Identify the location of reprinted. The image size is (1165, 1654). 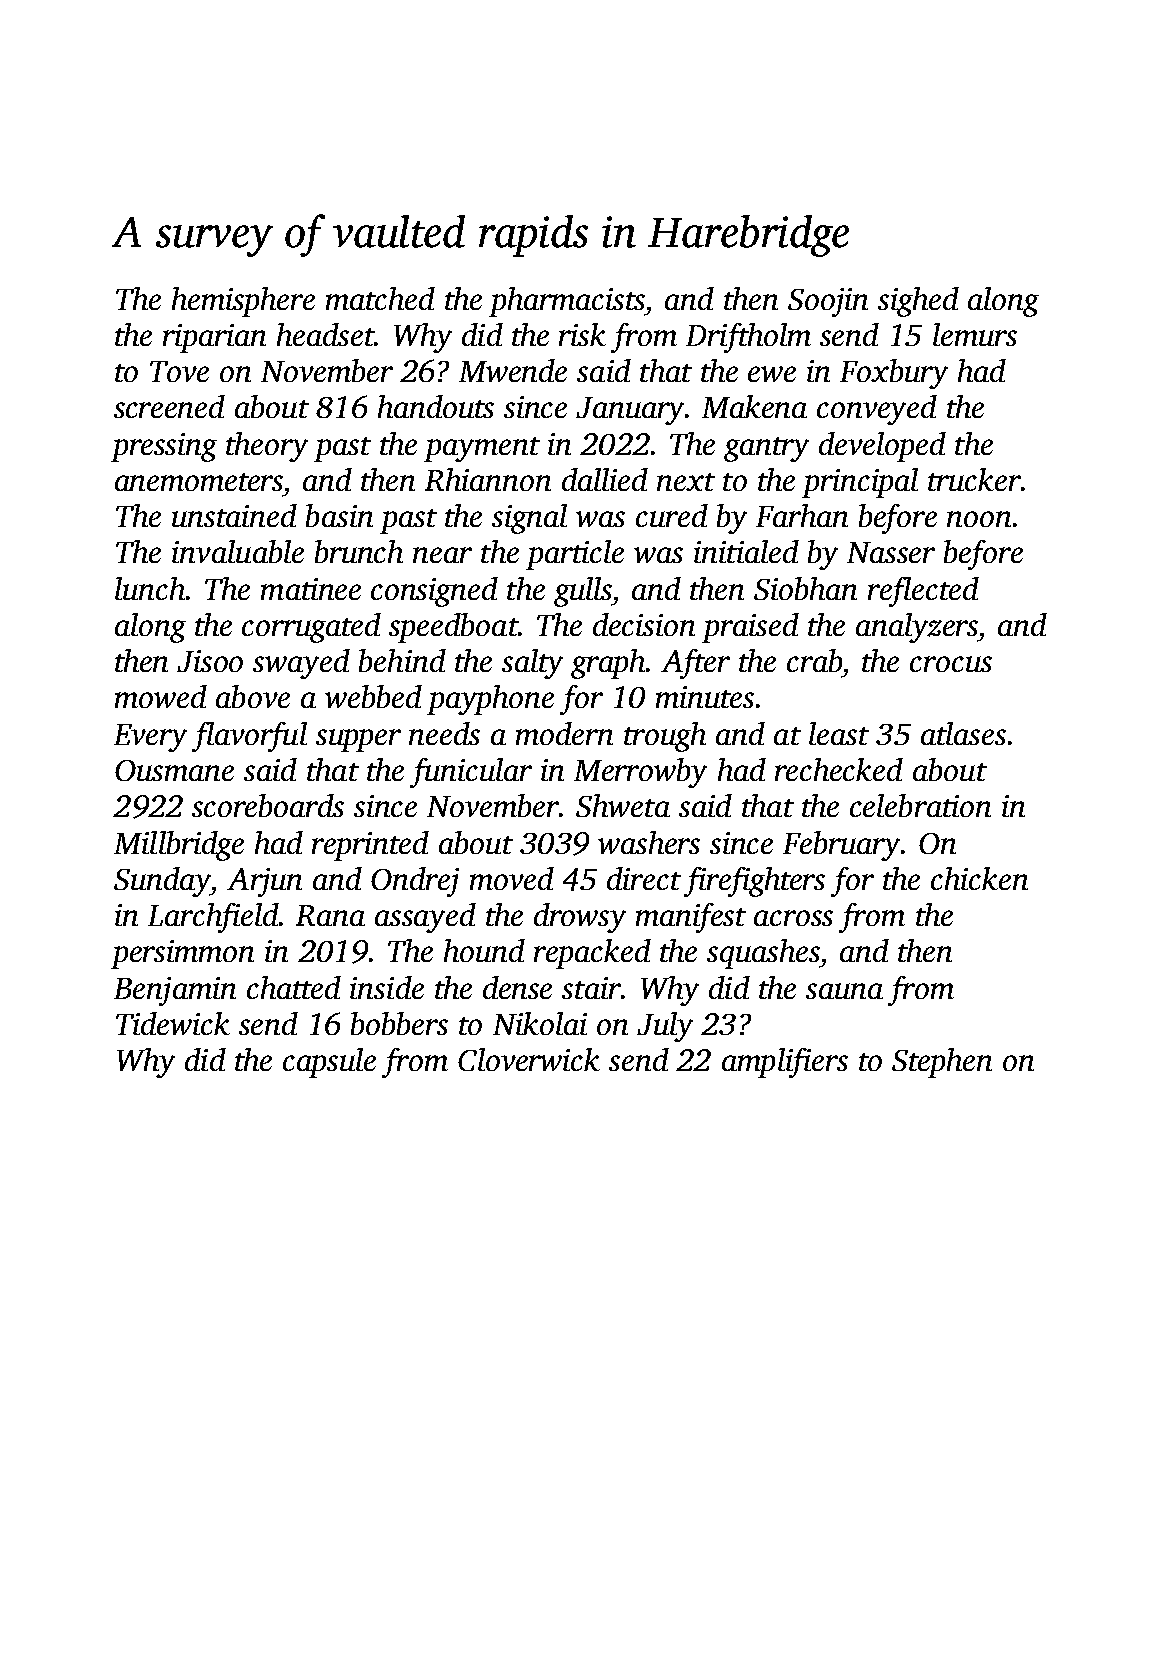
(370, 846).
